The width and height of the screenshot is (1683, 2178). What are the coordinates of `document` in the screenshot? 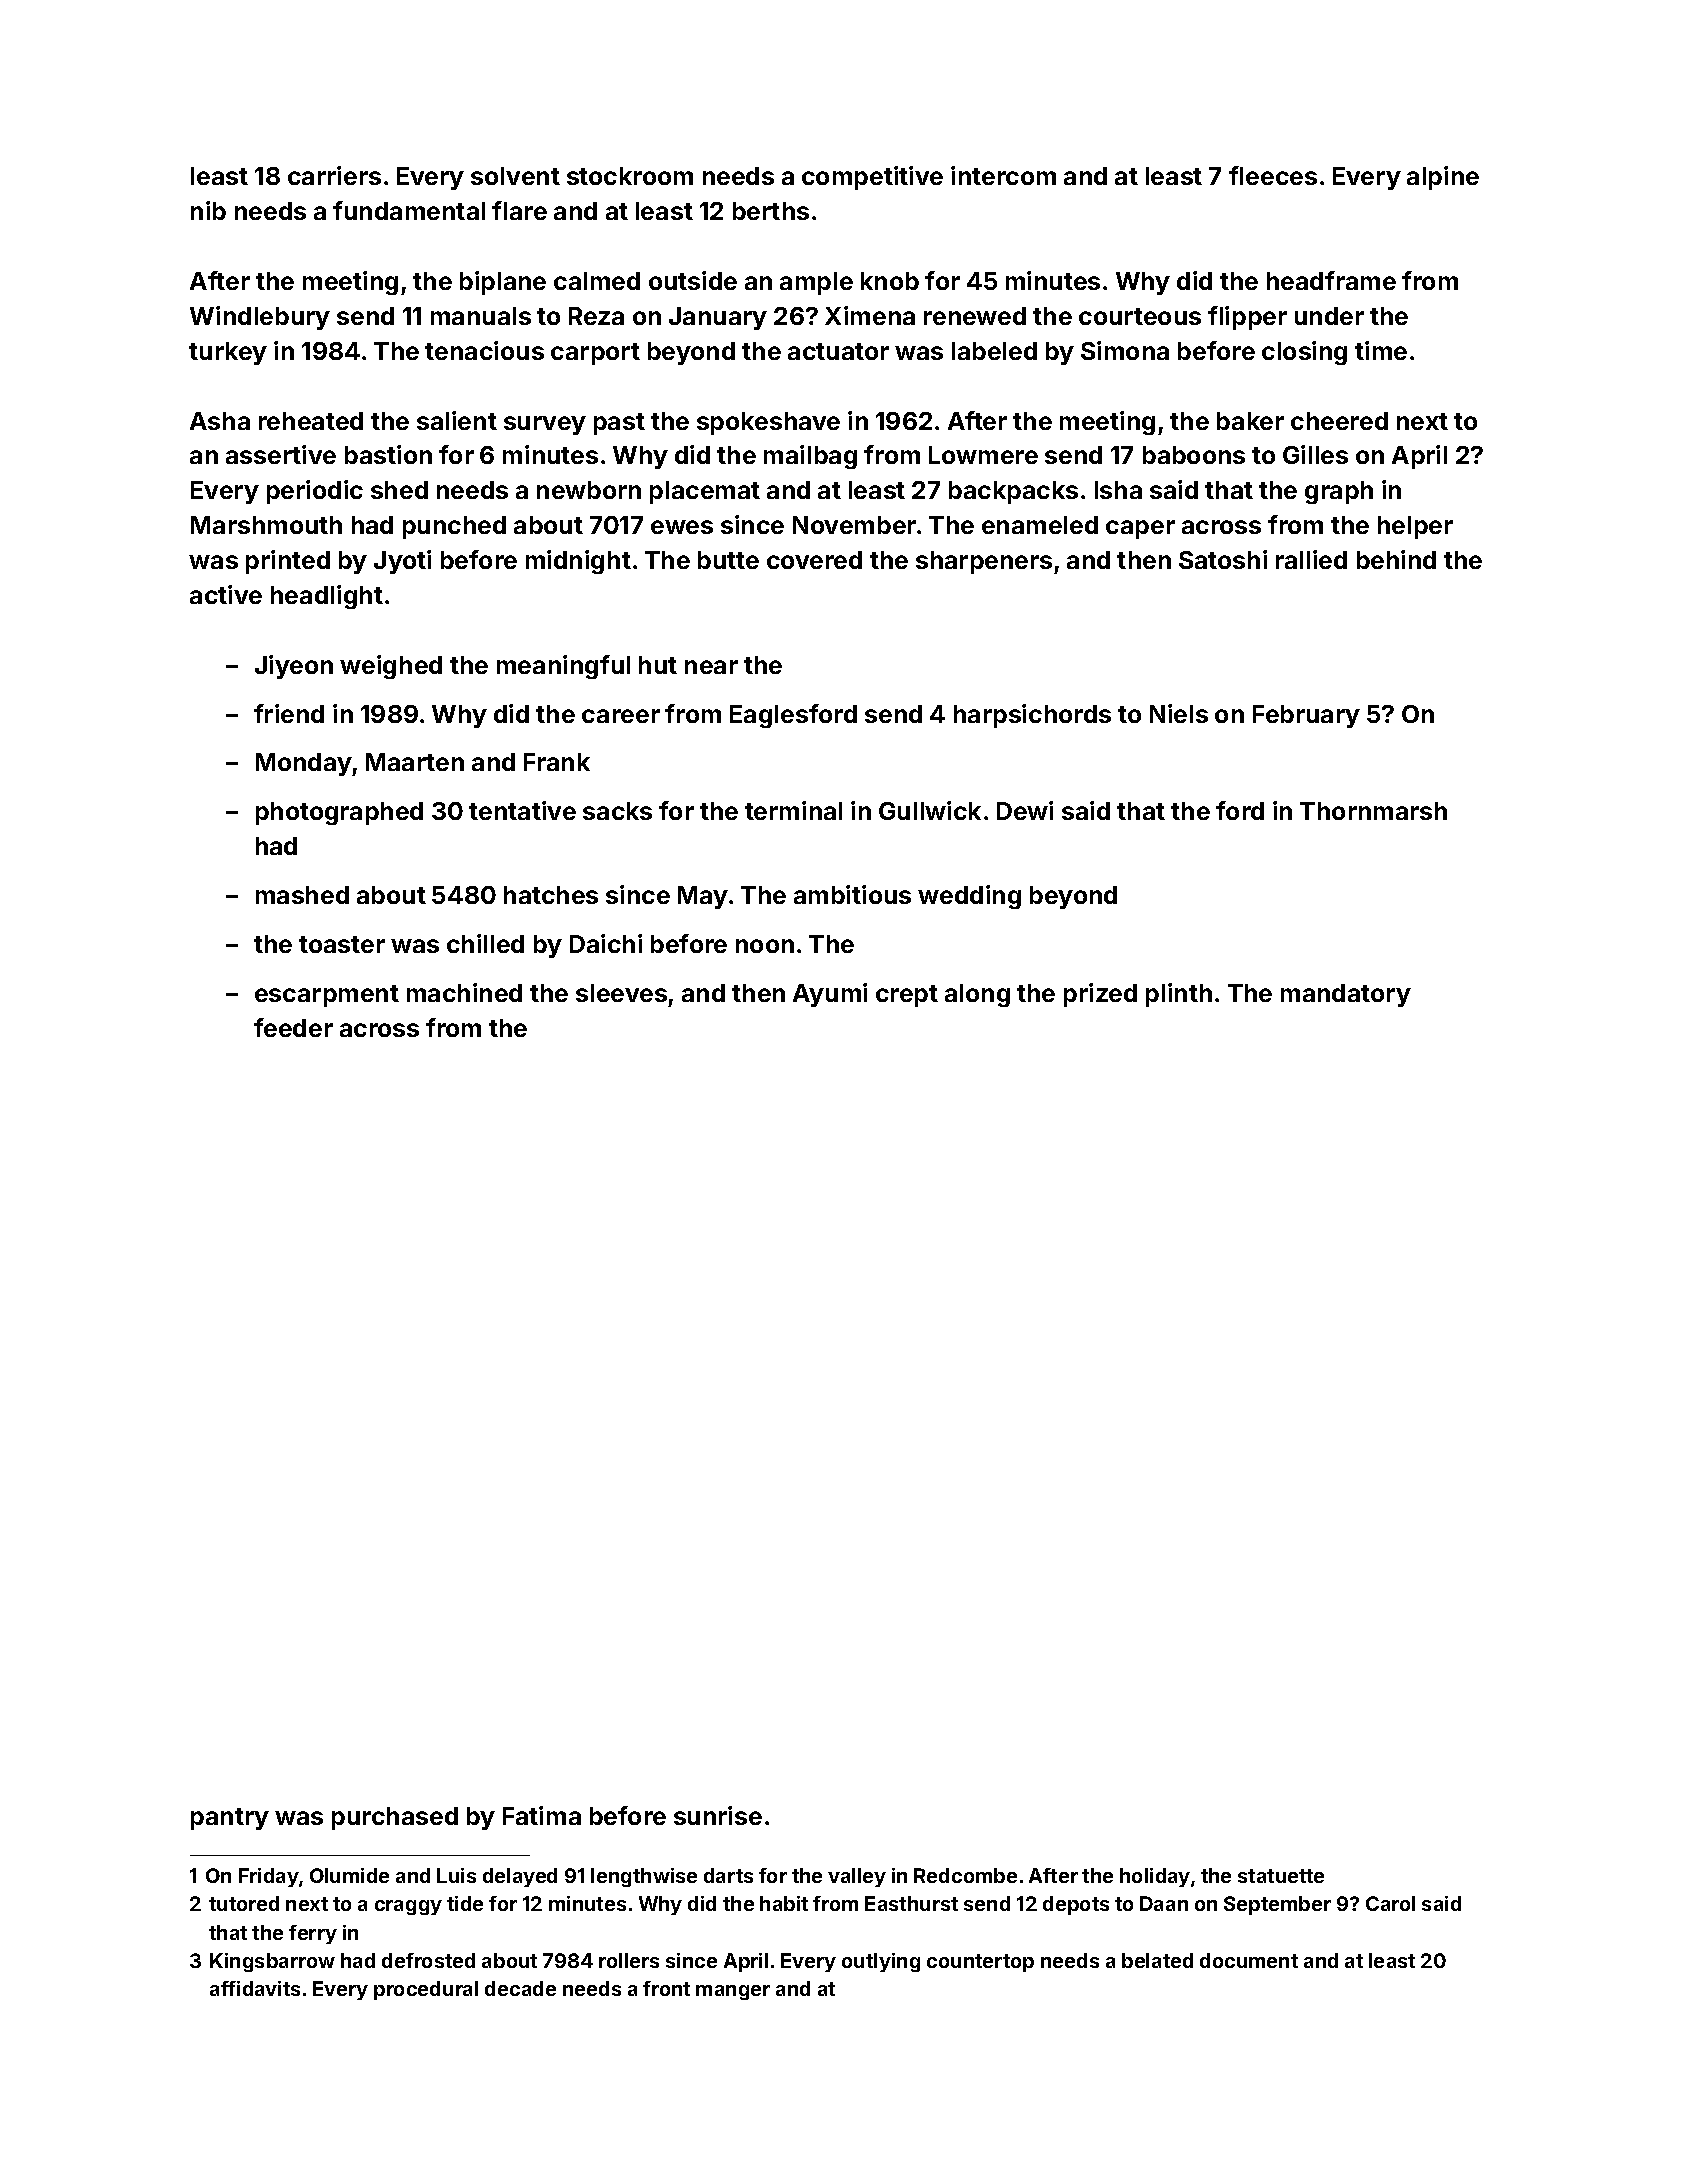 It's located at (1249, 1960).
